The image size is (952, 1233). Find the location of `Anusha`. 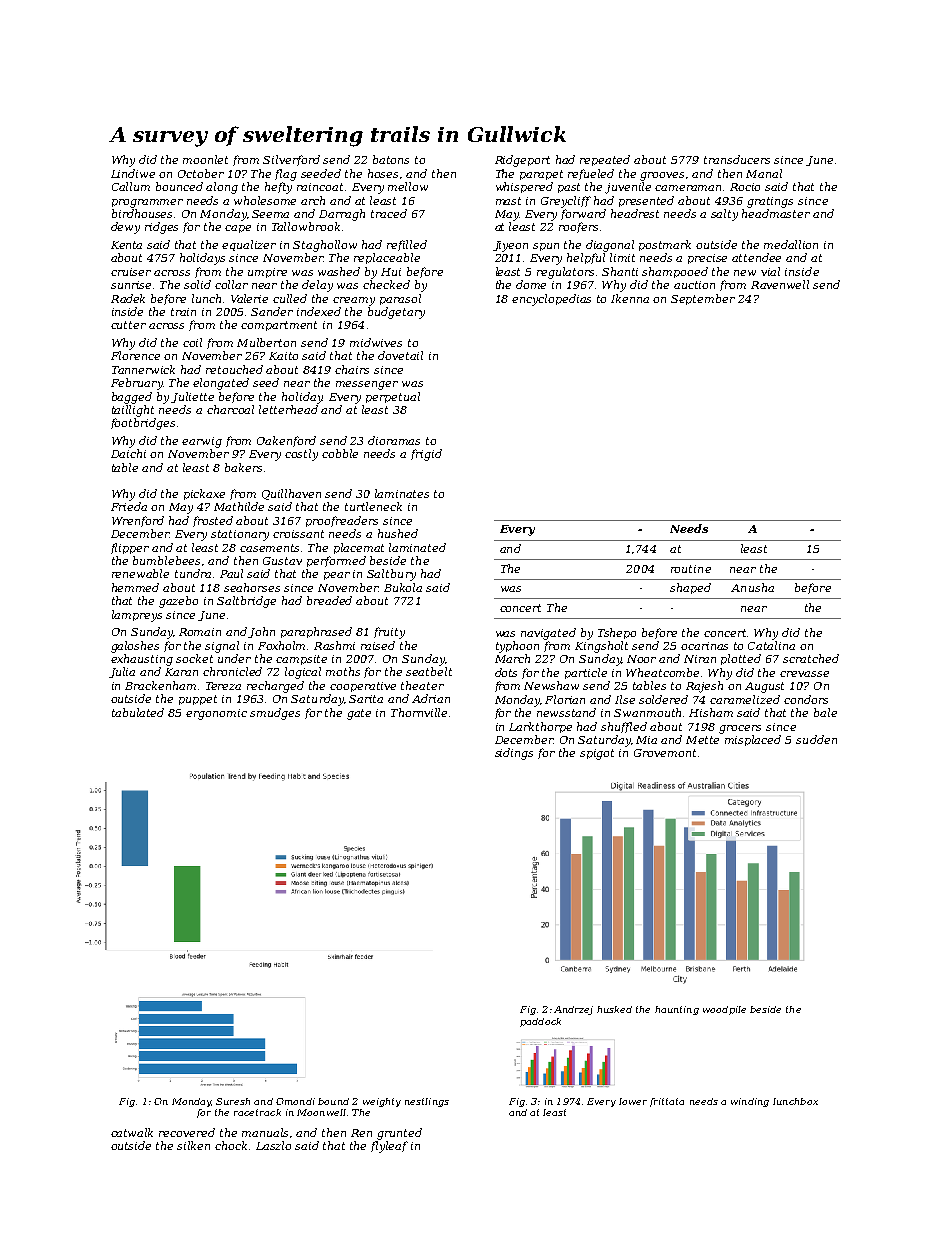

Anusha is located at coordinates (752, 587).
